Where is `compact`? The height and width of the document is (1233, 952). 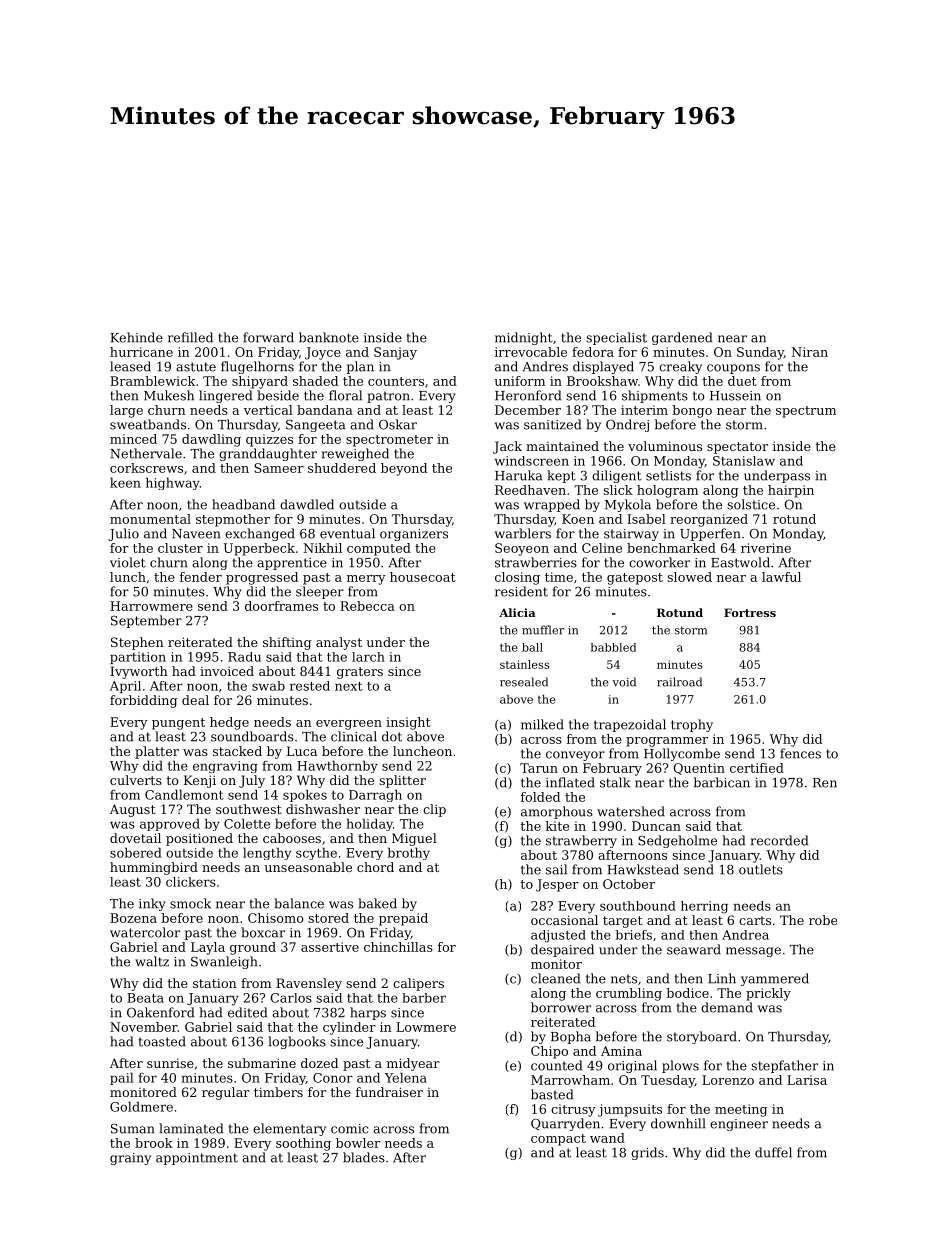
compact is located at coordinates (558, 1140).
